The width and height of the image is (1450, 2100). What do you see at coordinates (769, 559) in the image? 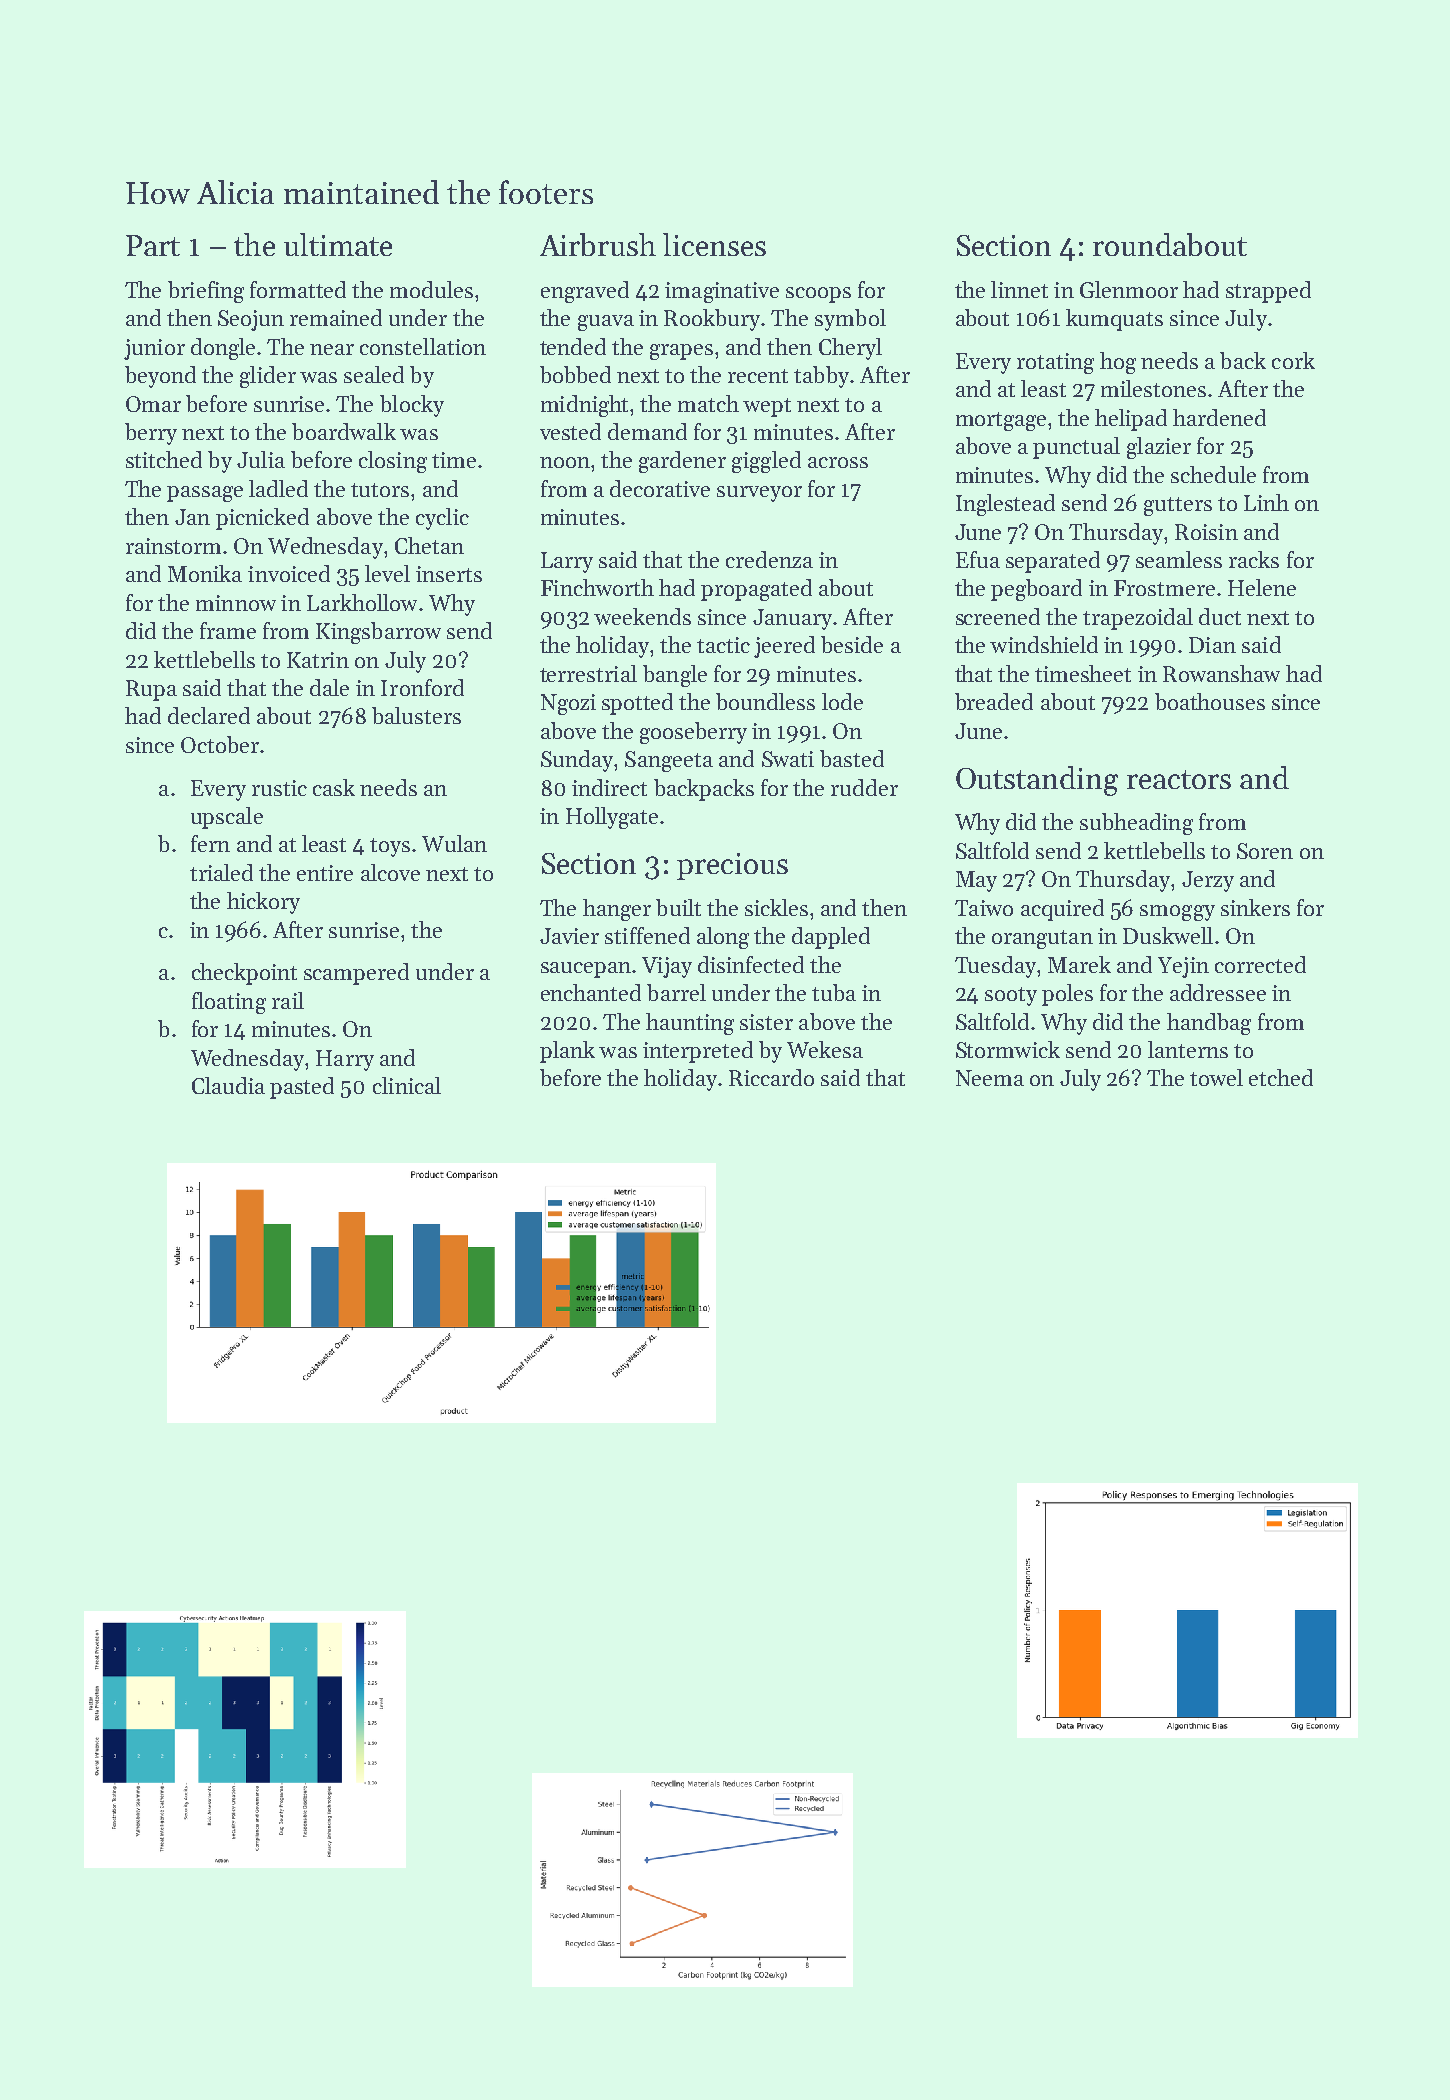
I see `credenza` at bounding box center [769, 559].
